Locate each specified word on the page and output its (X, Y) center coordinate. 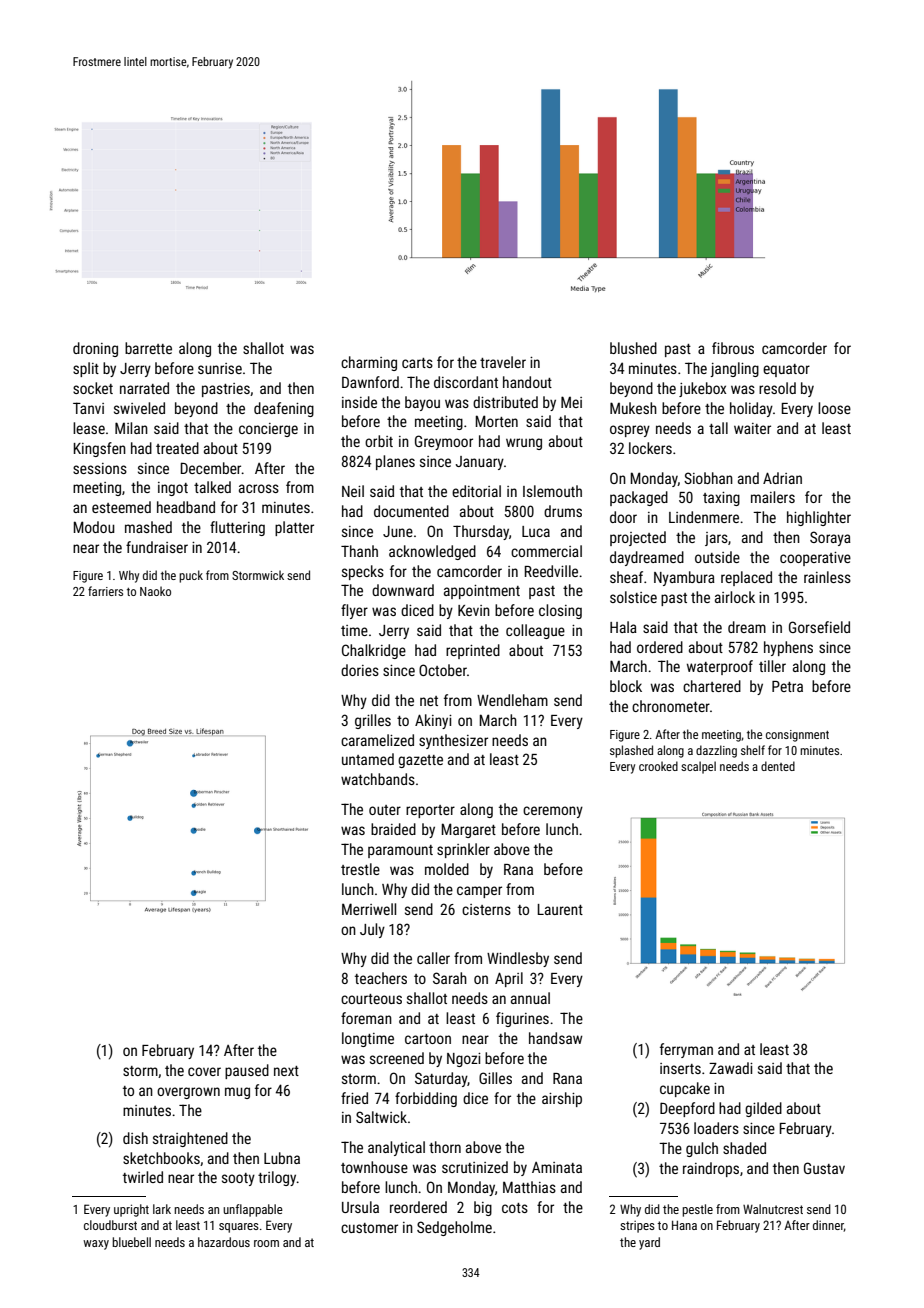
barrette (148, 348)
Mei (571, 402)
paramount (400, 851)
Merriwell (369, 909)
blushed (633, 348)
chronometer (671, 706)
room (266, 1243)
